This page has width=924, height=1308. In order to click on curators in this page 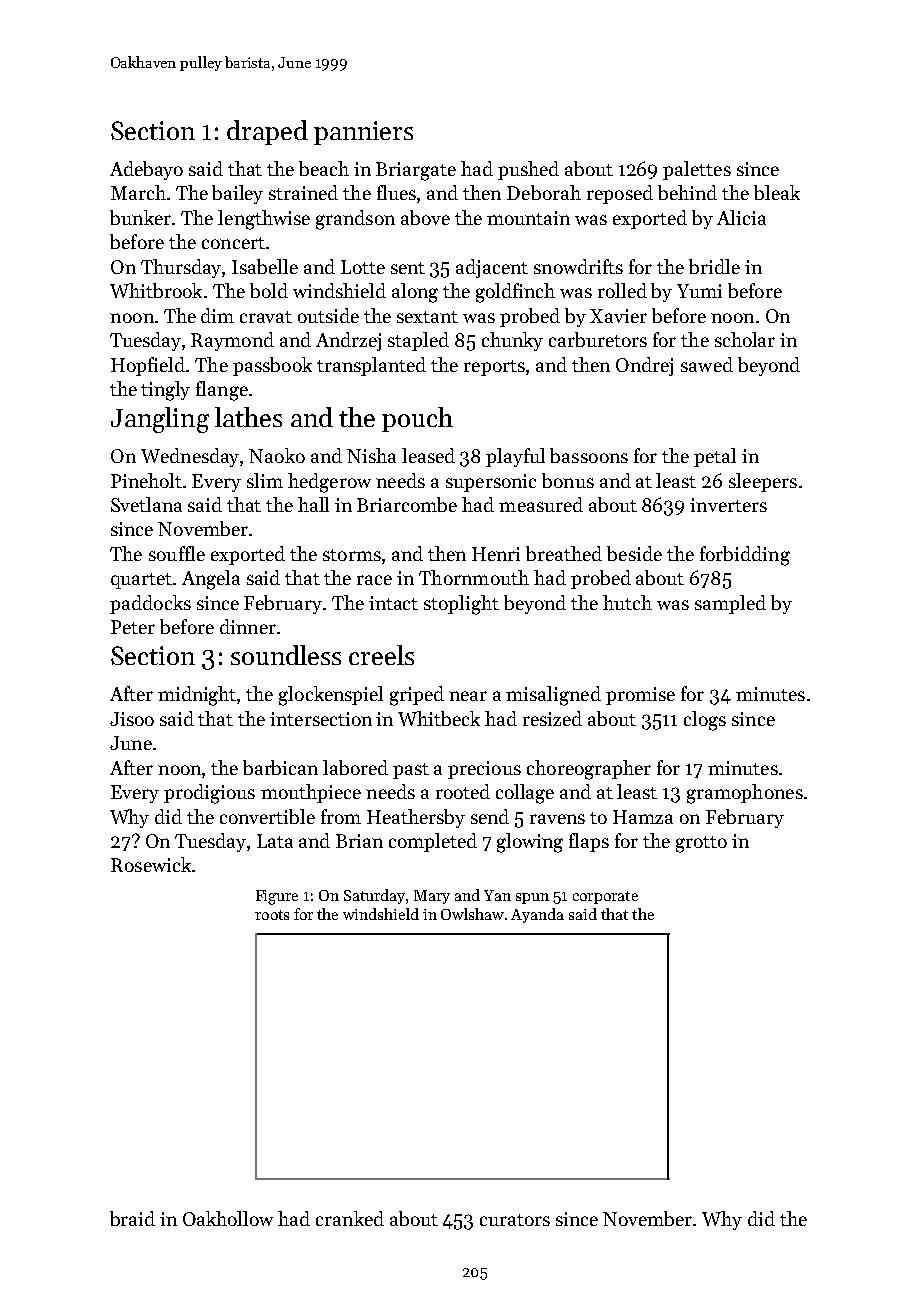, I will do `click(515, 1220)`.
